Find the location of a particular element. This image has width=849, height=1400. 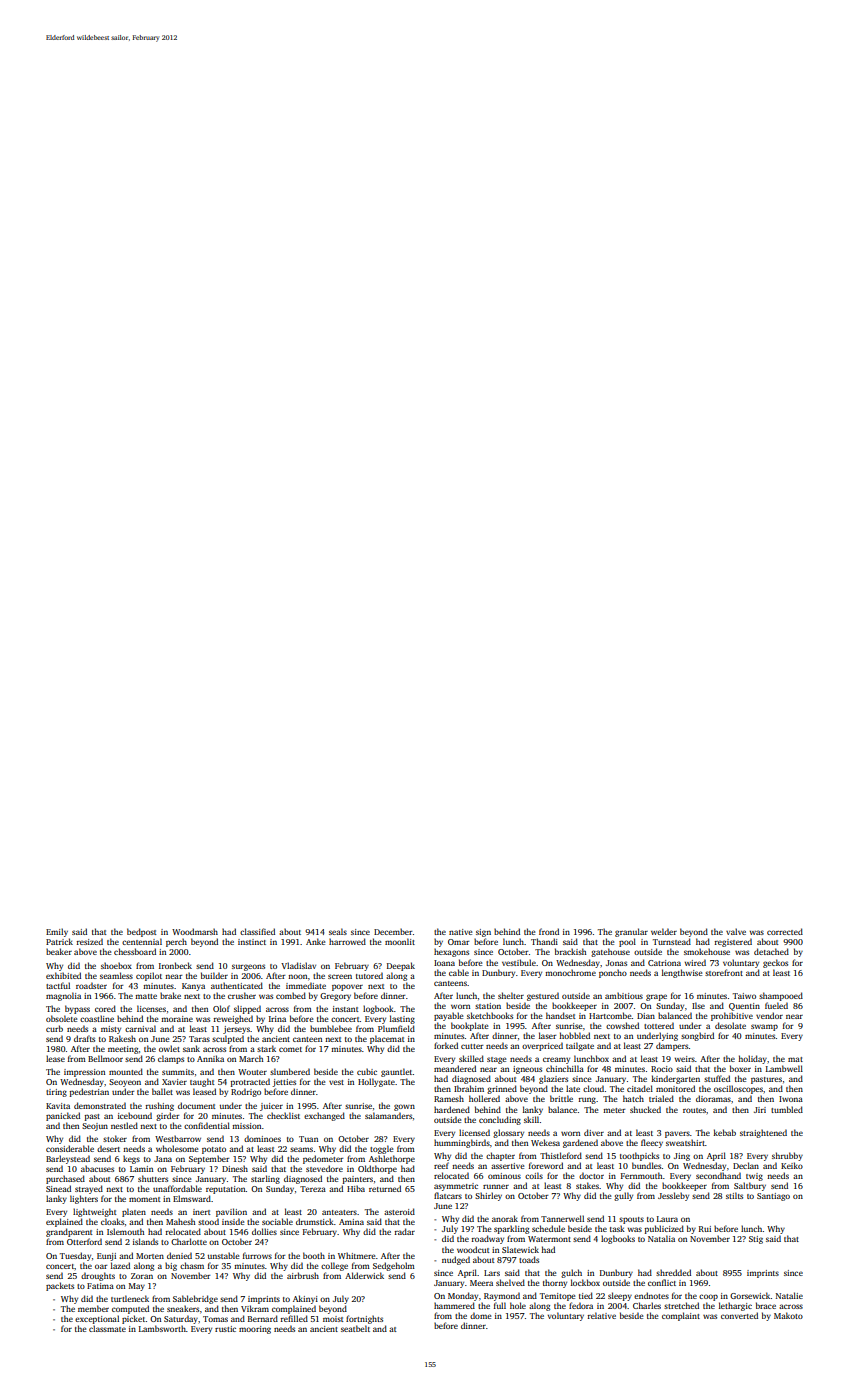

beaker is located at coordinates (59, 951).
